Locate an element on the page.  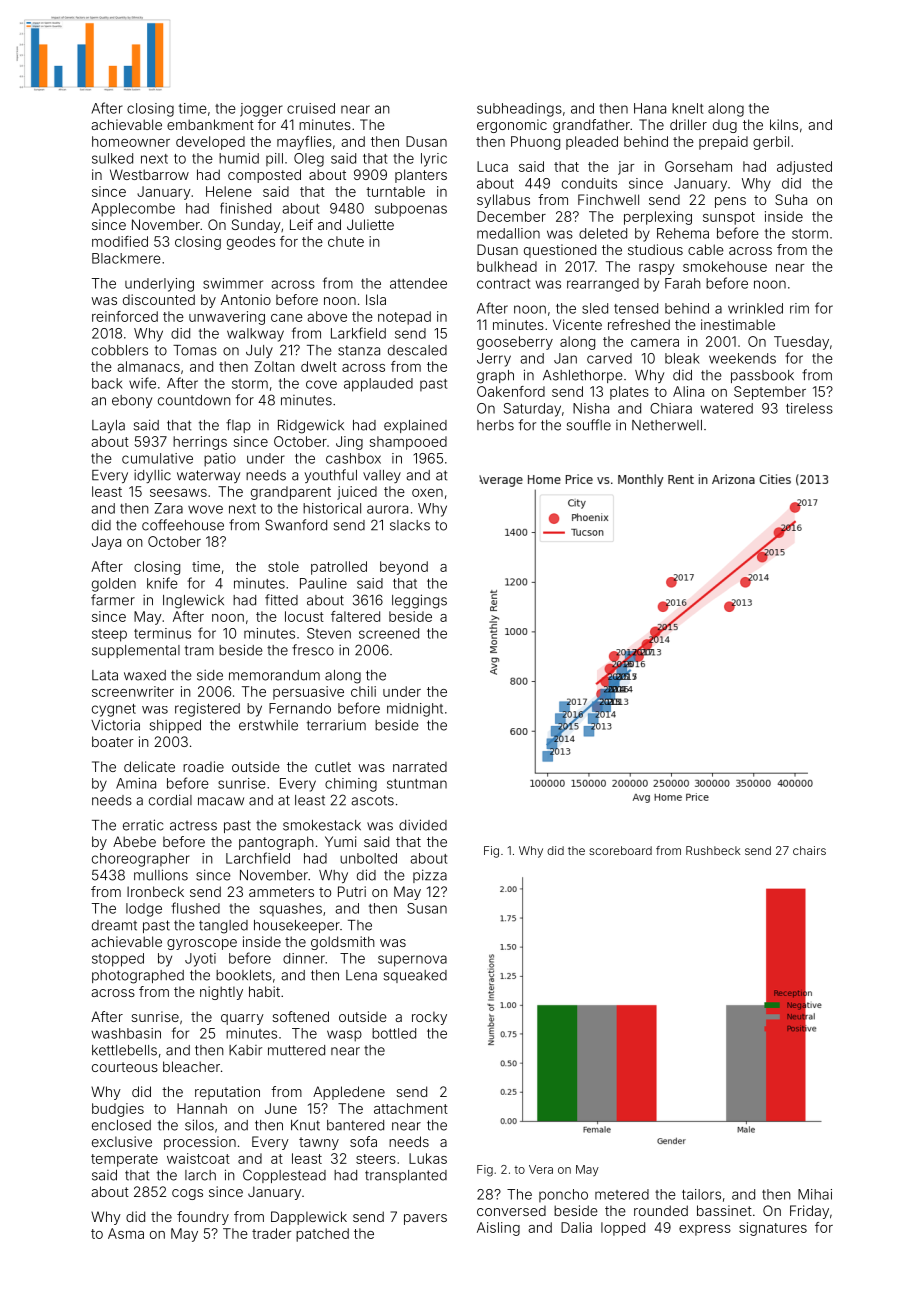
steep is located at coordinates (109, 635).
